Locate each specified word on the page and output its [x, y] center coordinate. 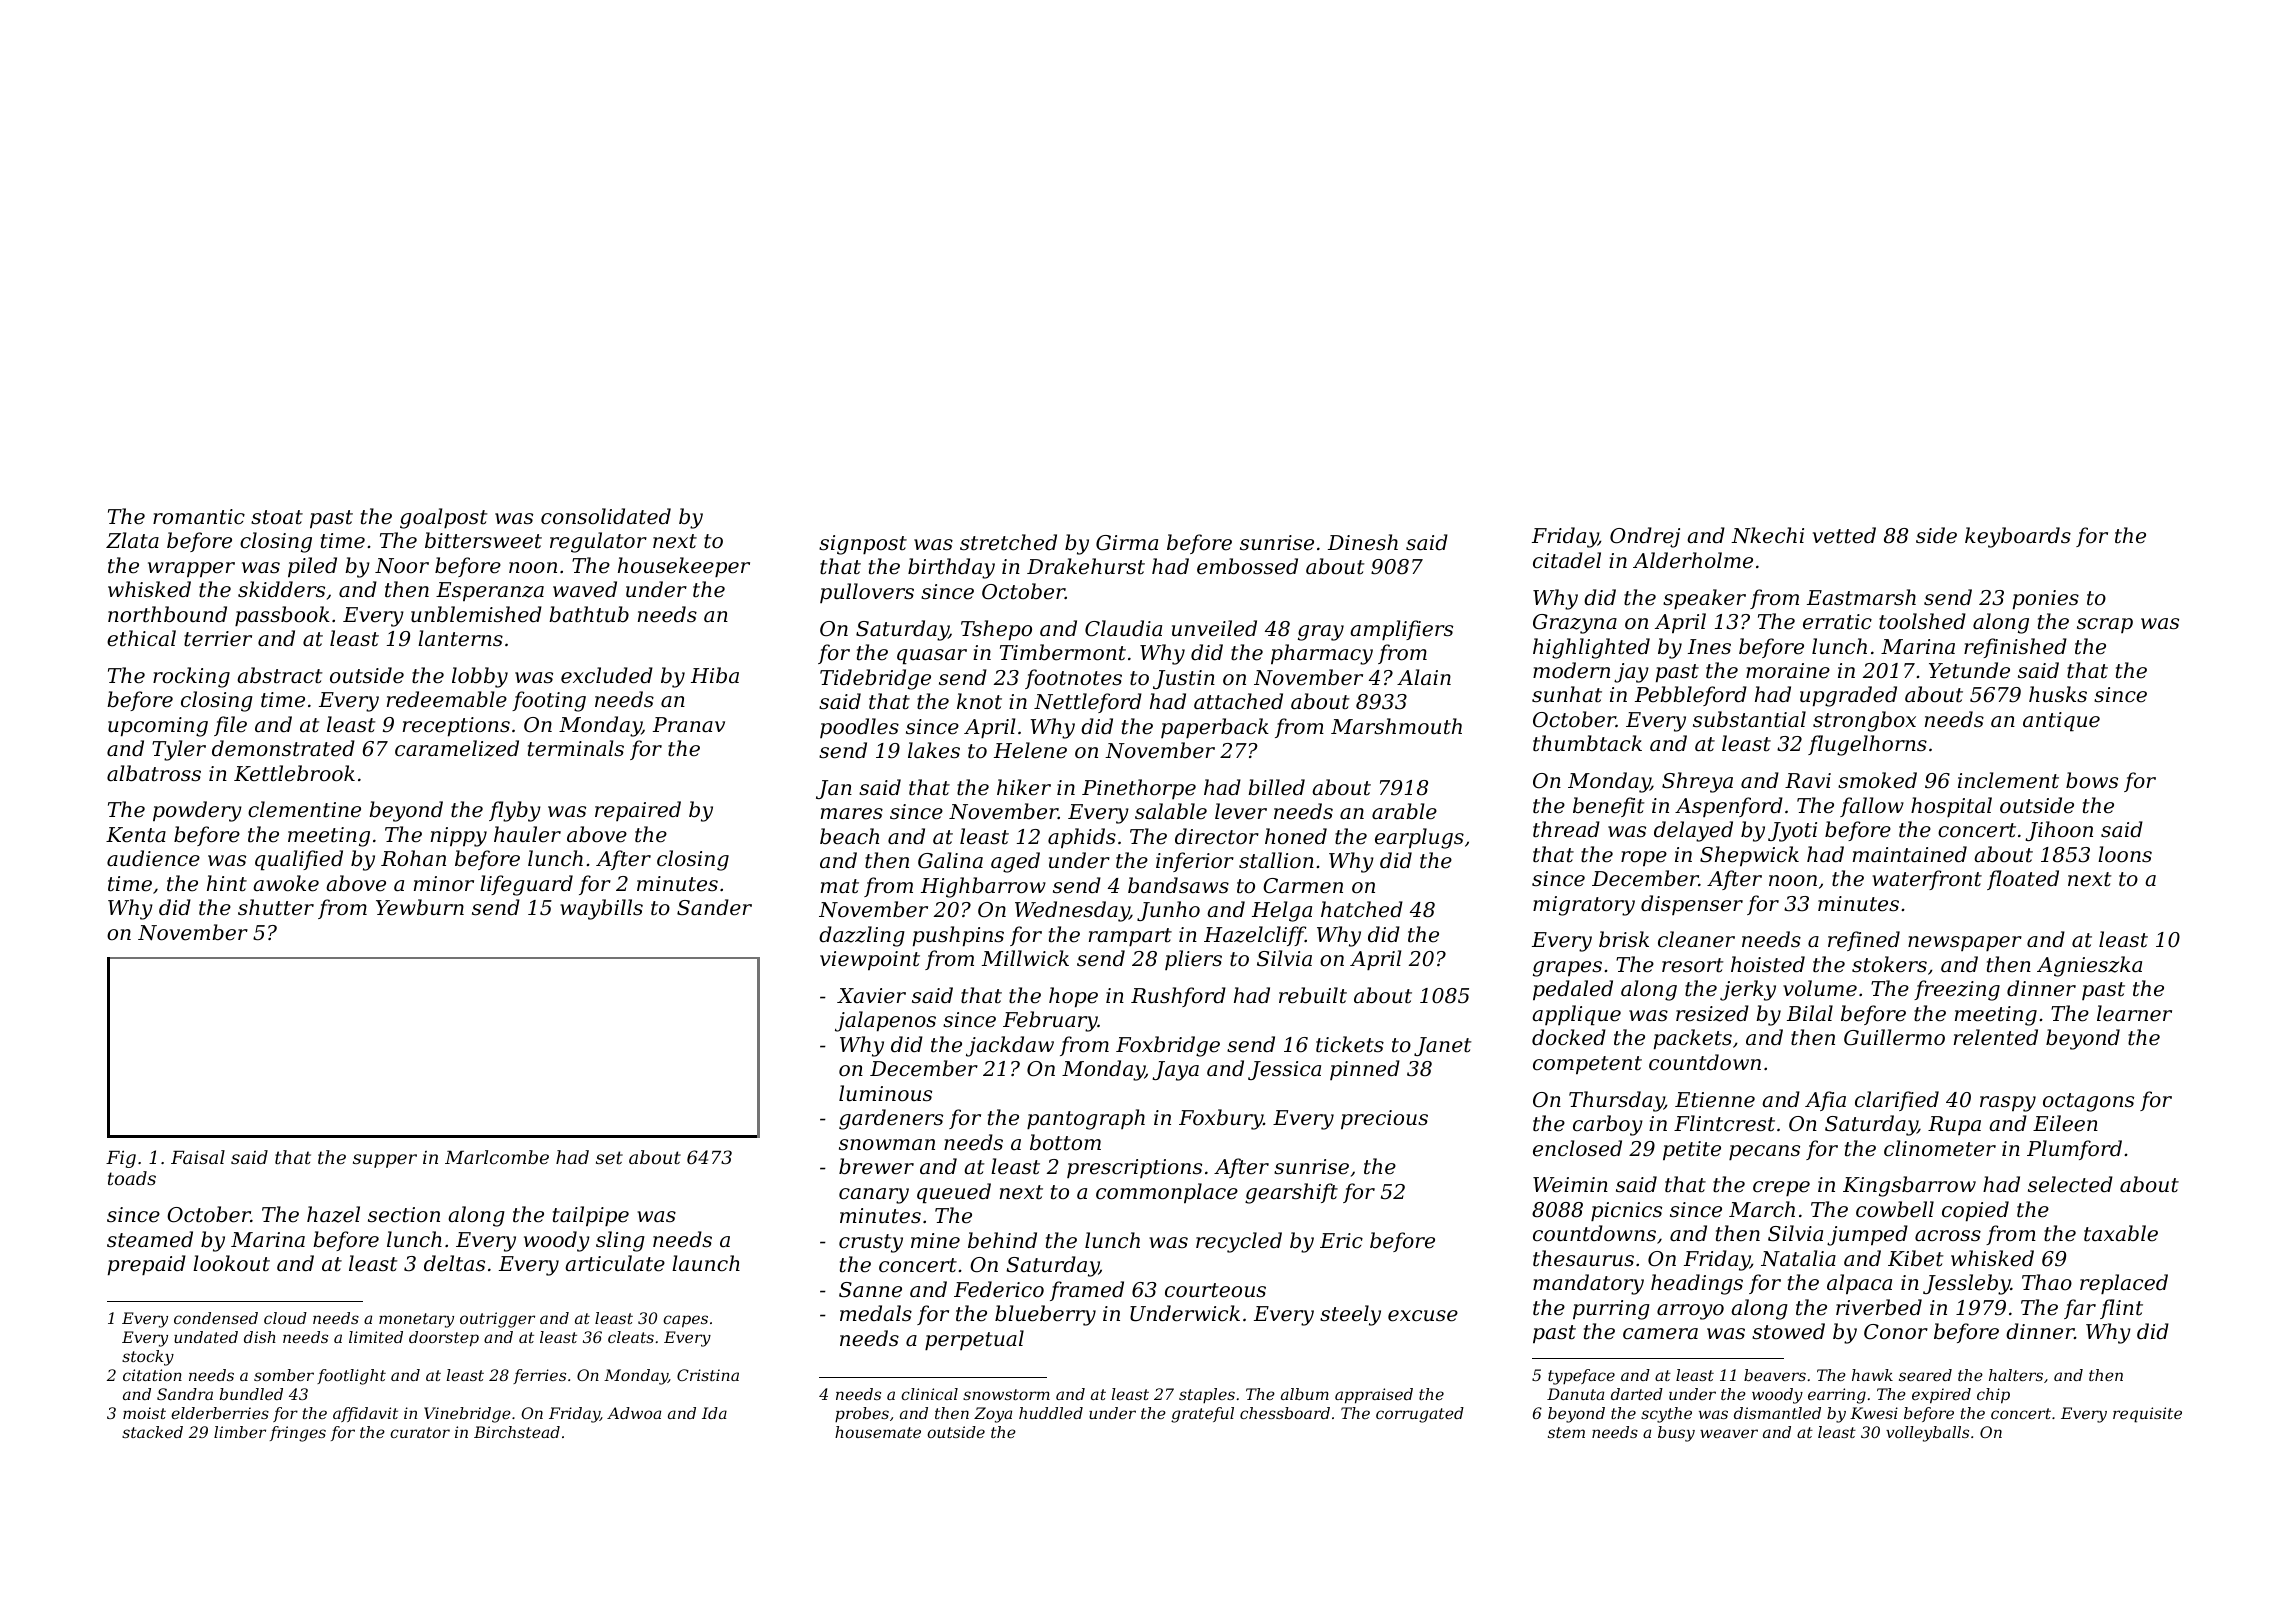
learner [2134, 1013]
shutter [276, 907]
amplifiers [1401, 630]
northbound [167, 614]
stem [1566, 1432]
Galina [950, 860]
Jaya [1176, 1071]
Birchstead [517, 1432]
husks [2058, 694]
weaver [1729, 1433]
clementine [304, 809]
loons [2125, 854]
